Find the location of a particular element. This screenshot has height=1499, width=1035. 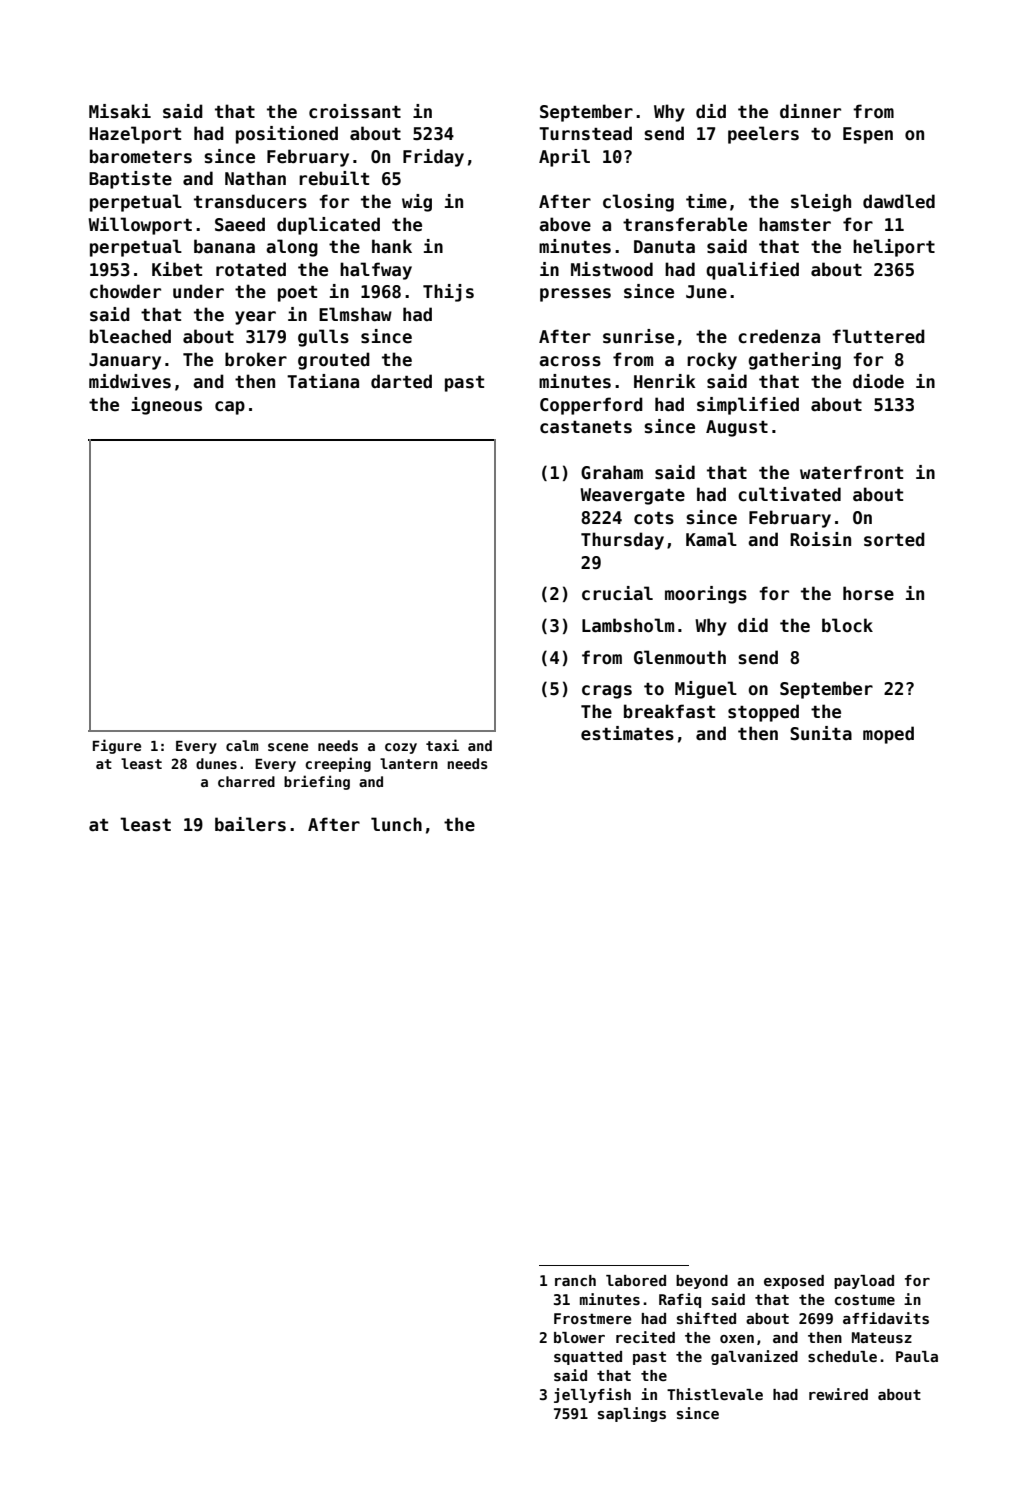

croissant is located at coordinates (355, 111).
